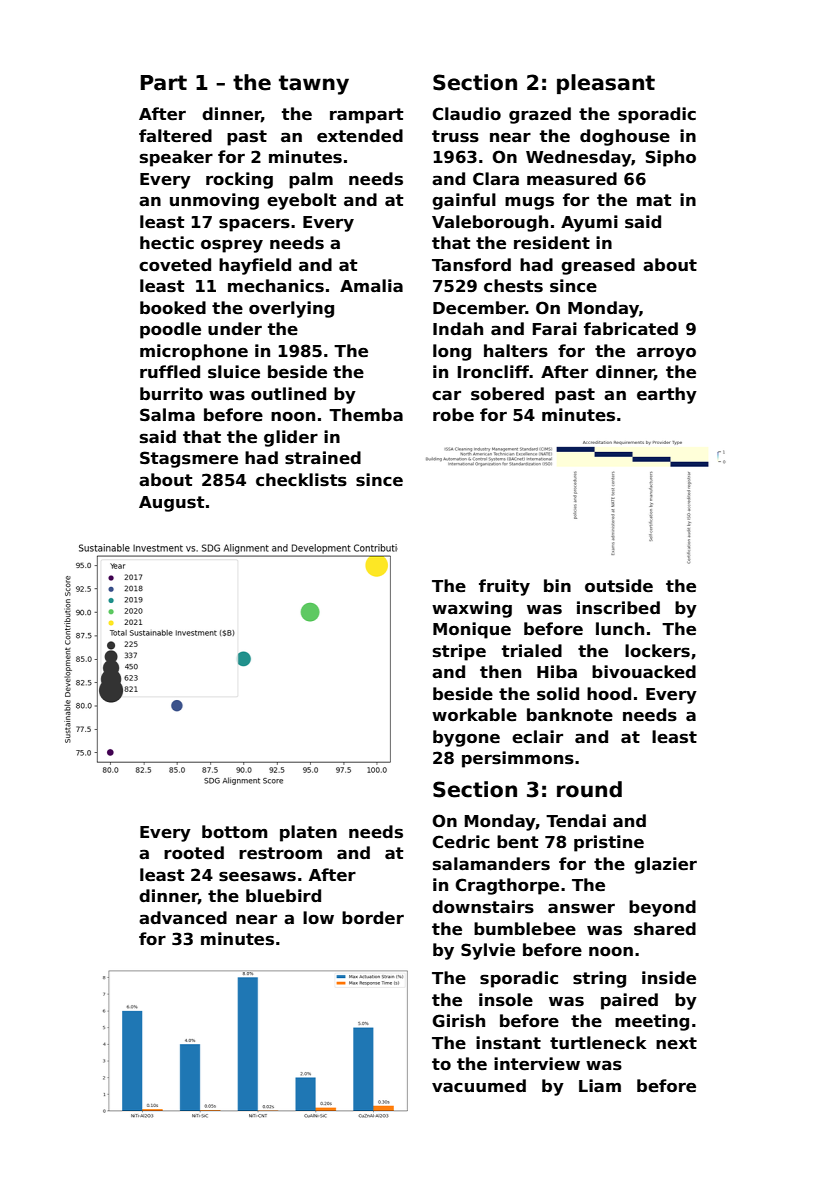  What do you see at coordinates (606, 84) in the screenshot?
I see `pleasant` at bounding box center [606, 84].
